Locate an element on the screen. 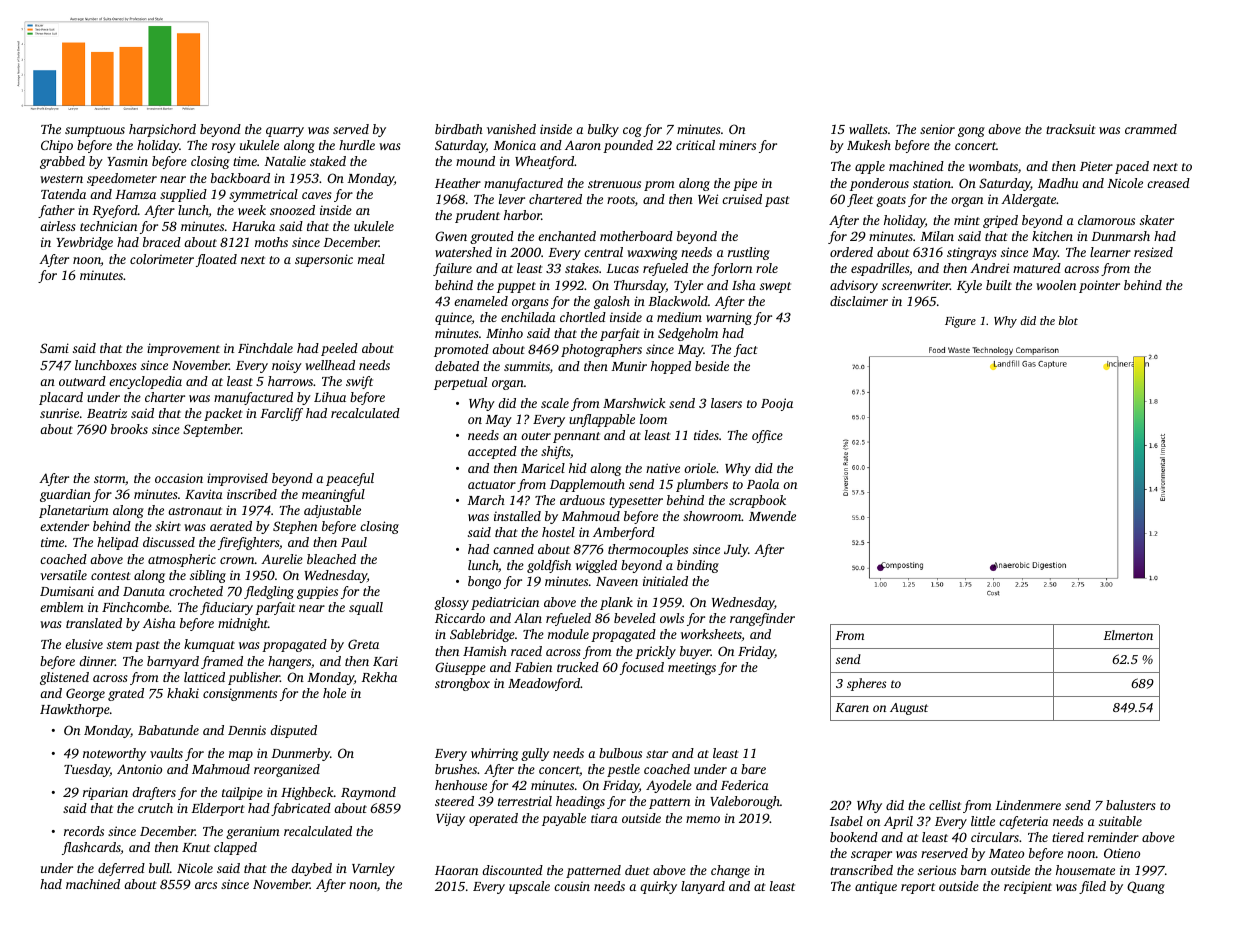  Quang is located at coordinates (1146, 887).
